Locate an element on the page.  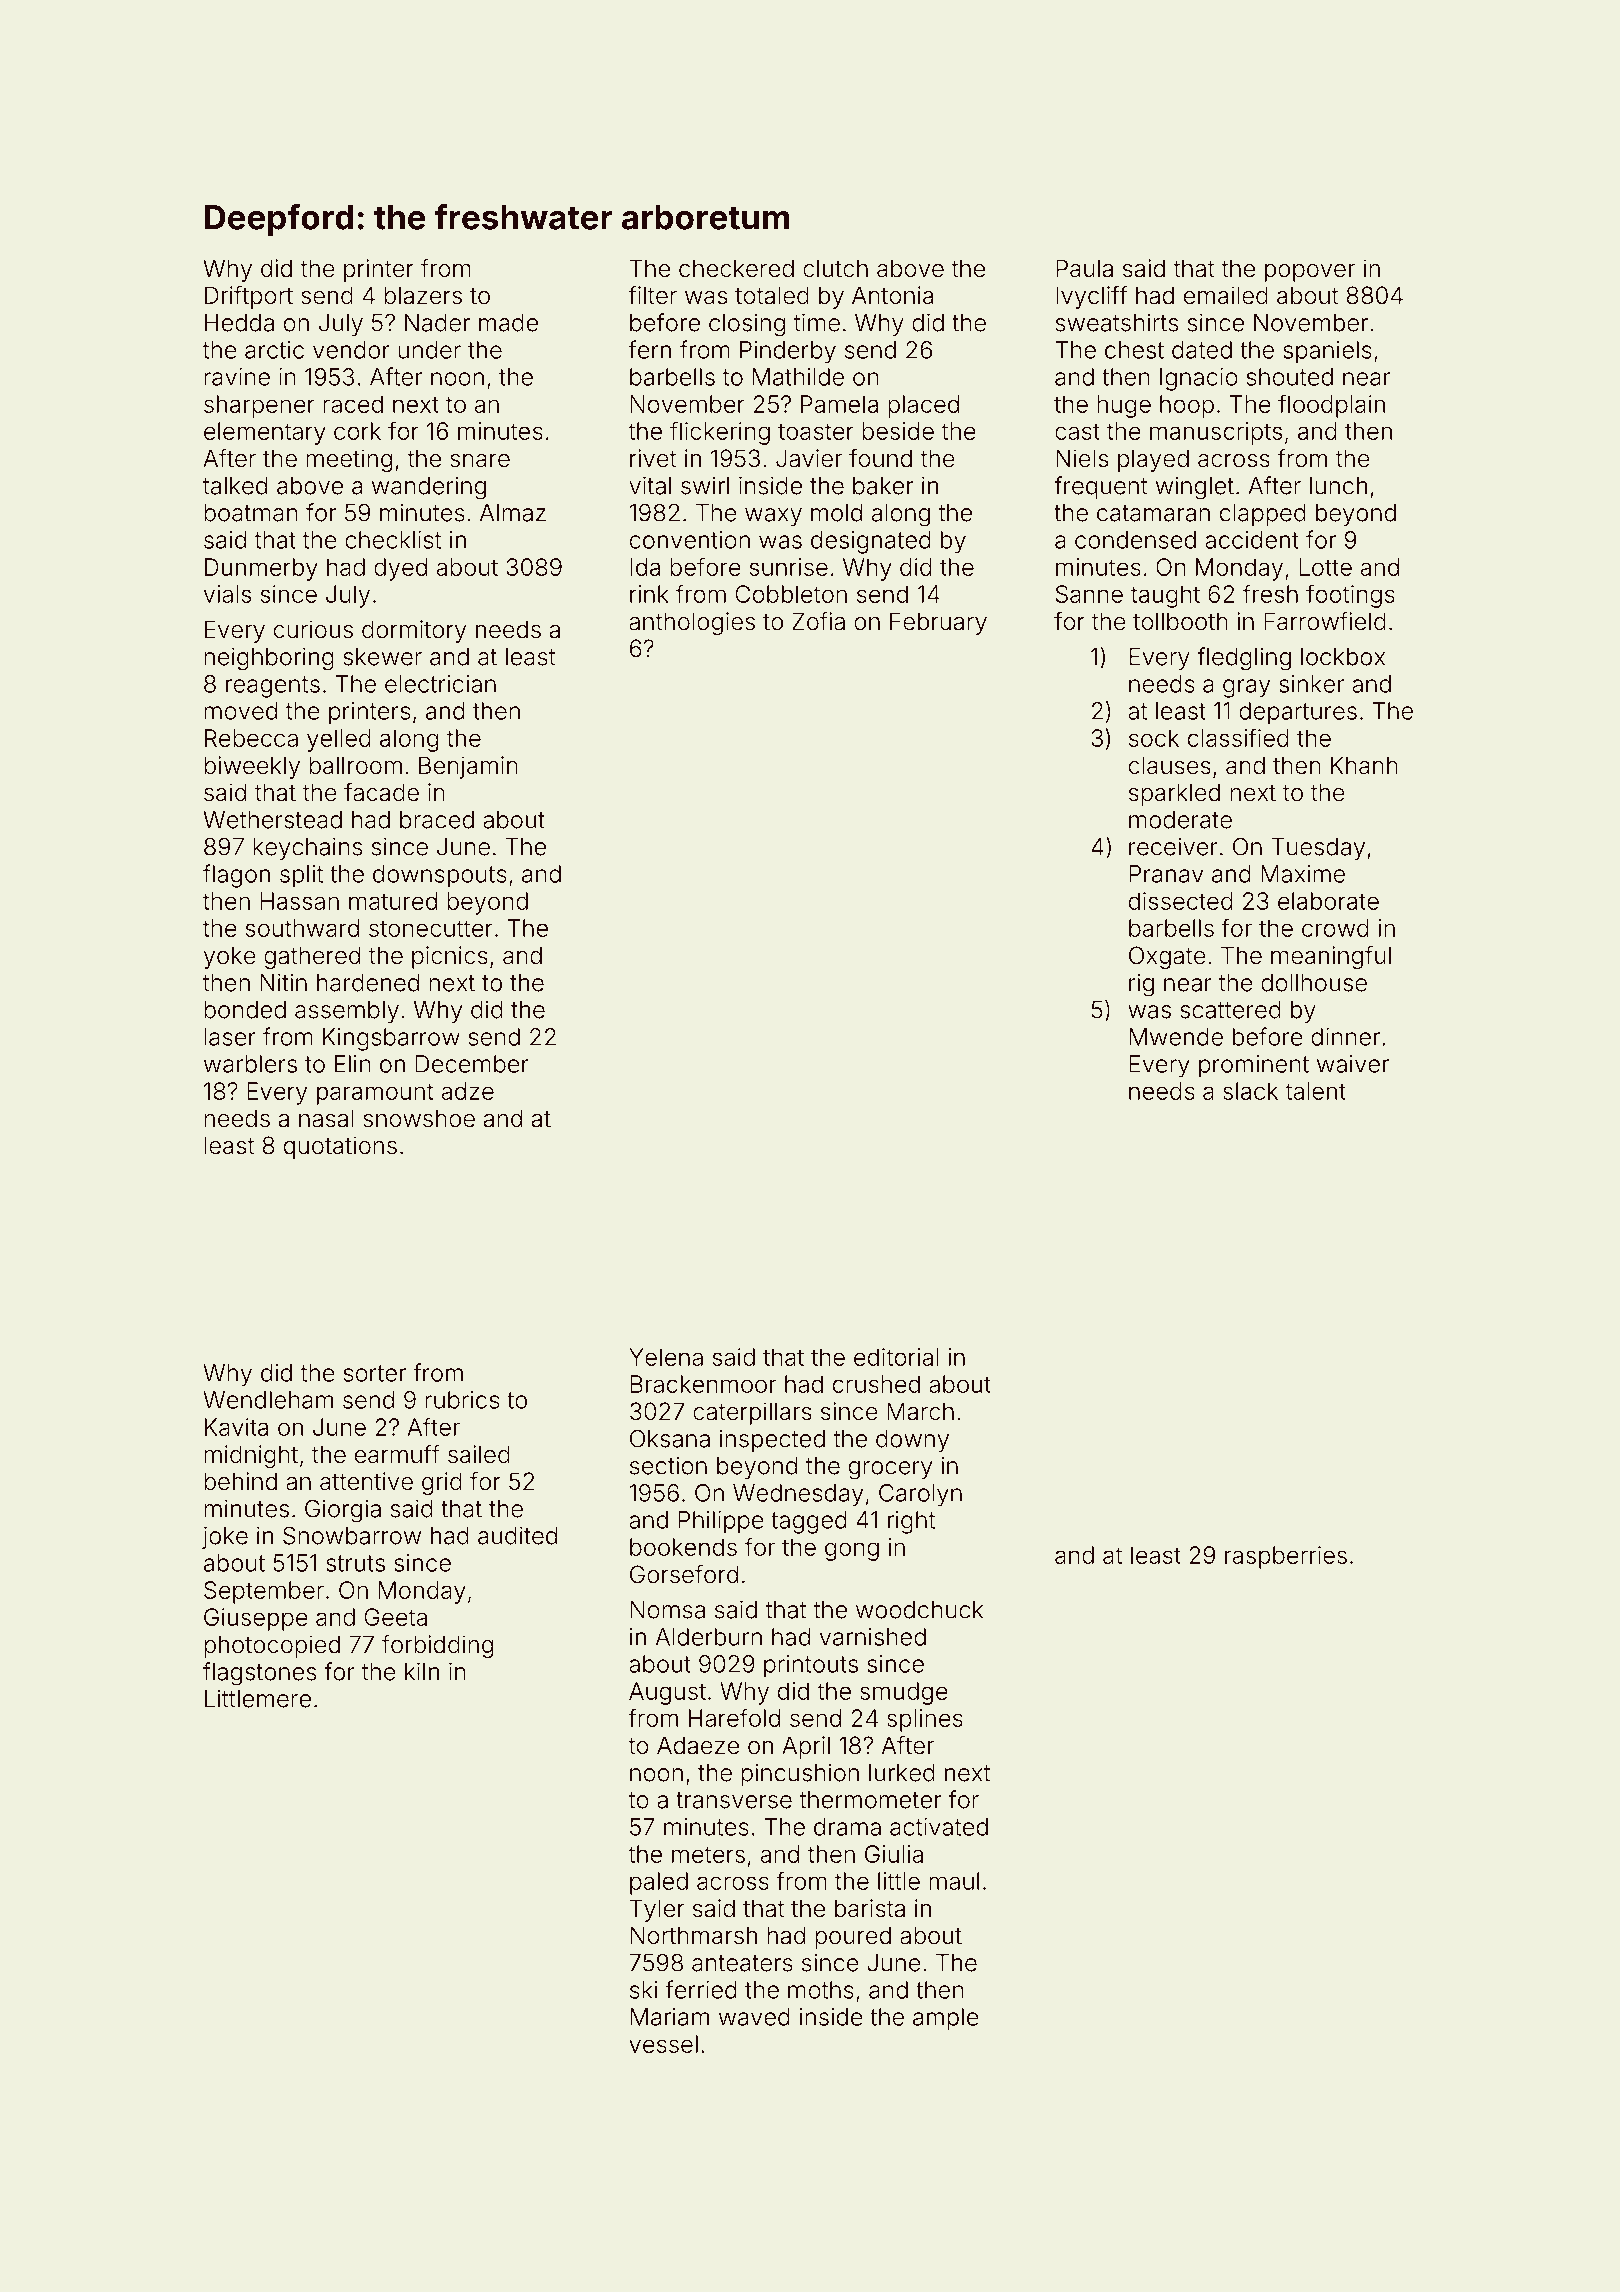
departures is located at coordinates (1298, 713).
